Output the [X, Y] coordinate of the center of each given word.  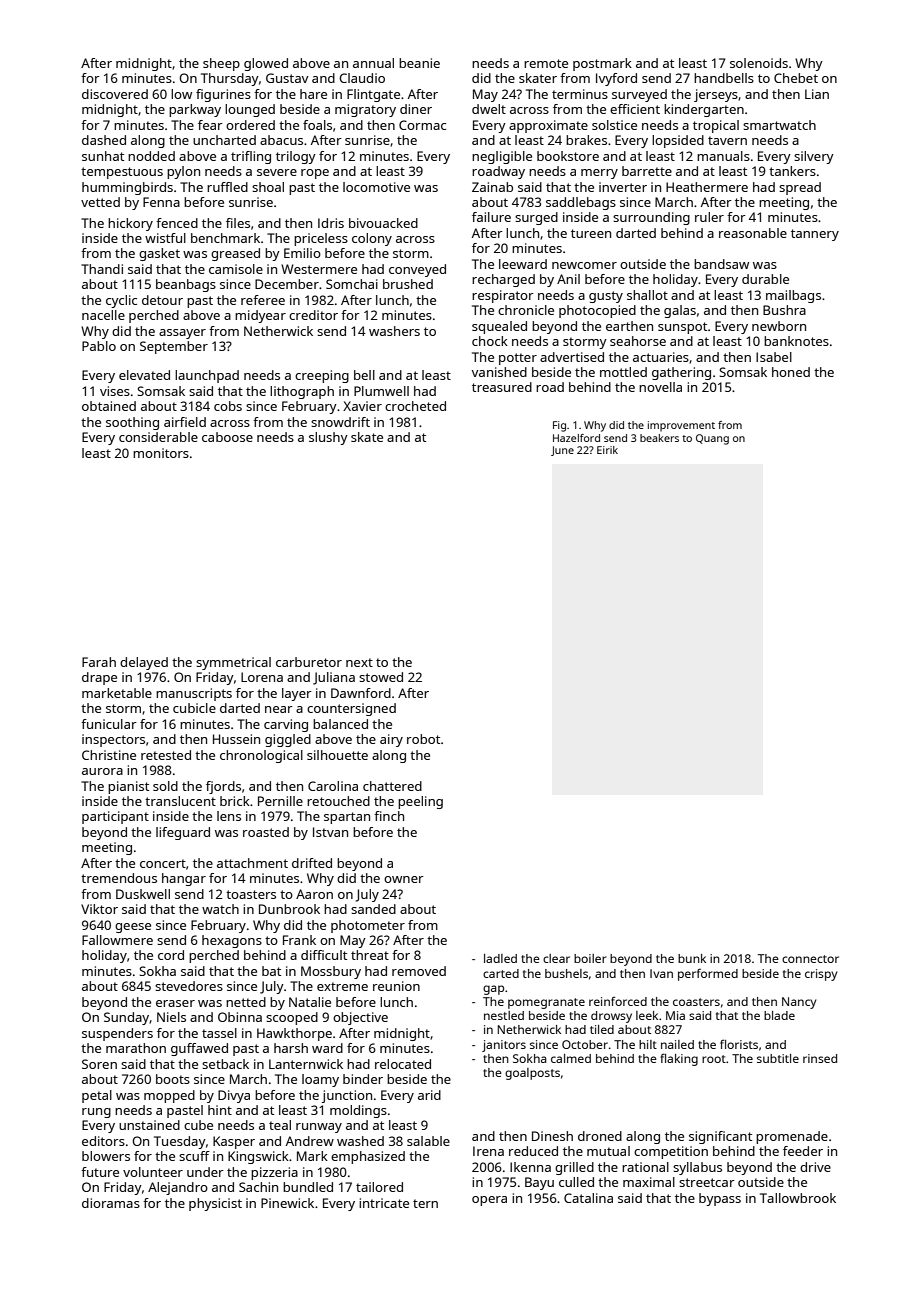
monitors [161, 453]
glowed [266, 64]
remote [546, 63]
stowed [381, 677]
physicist [215, 1204]
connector [810, 959]
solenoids [759, 63]
